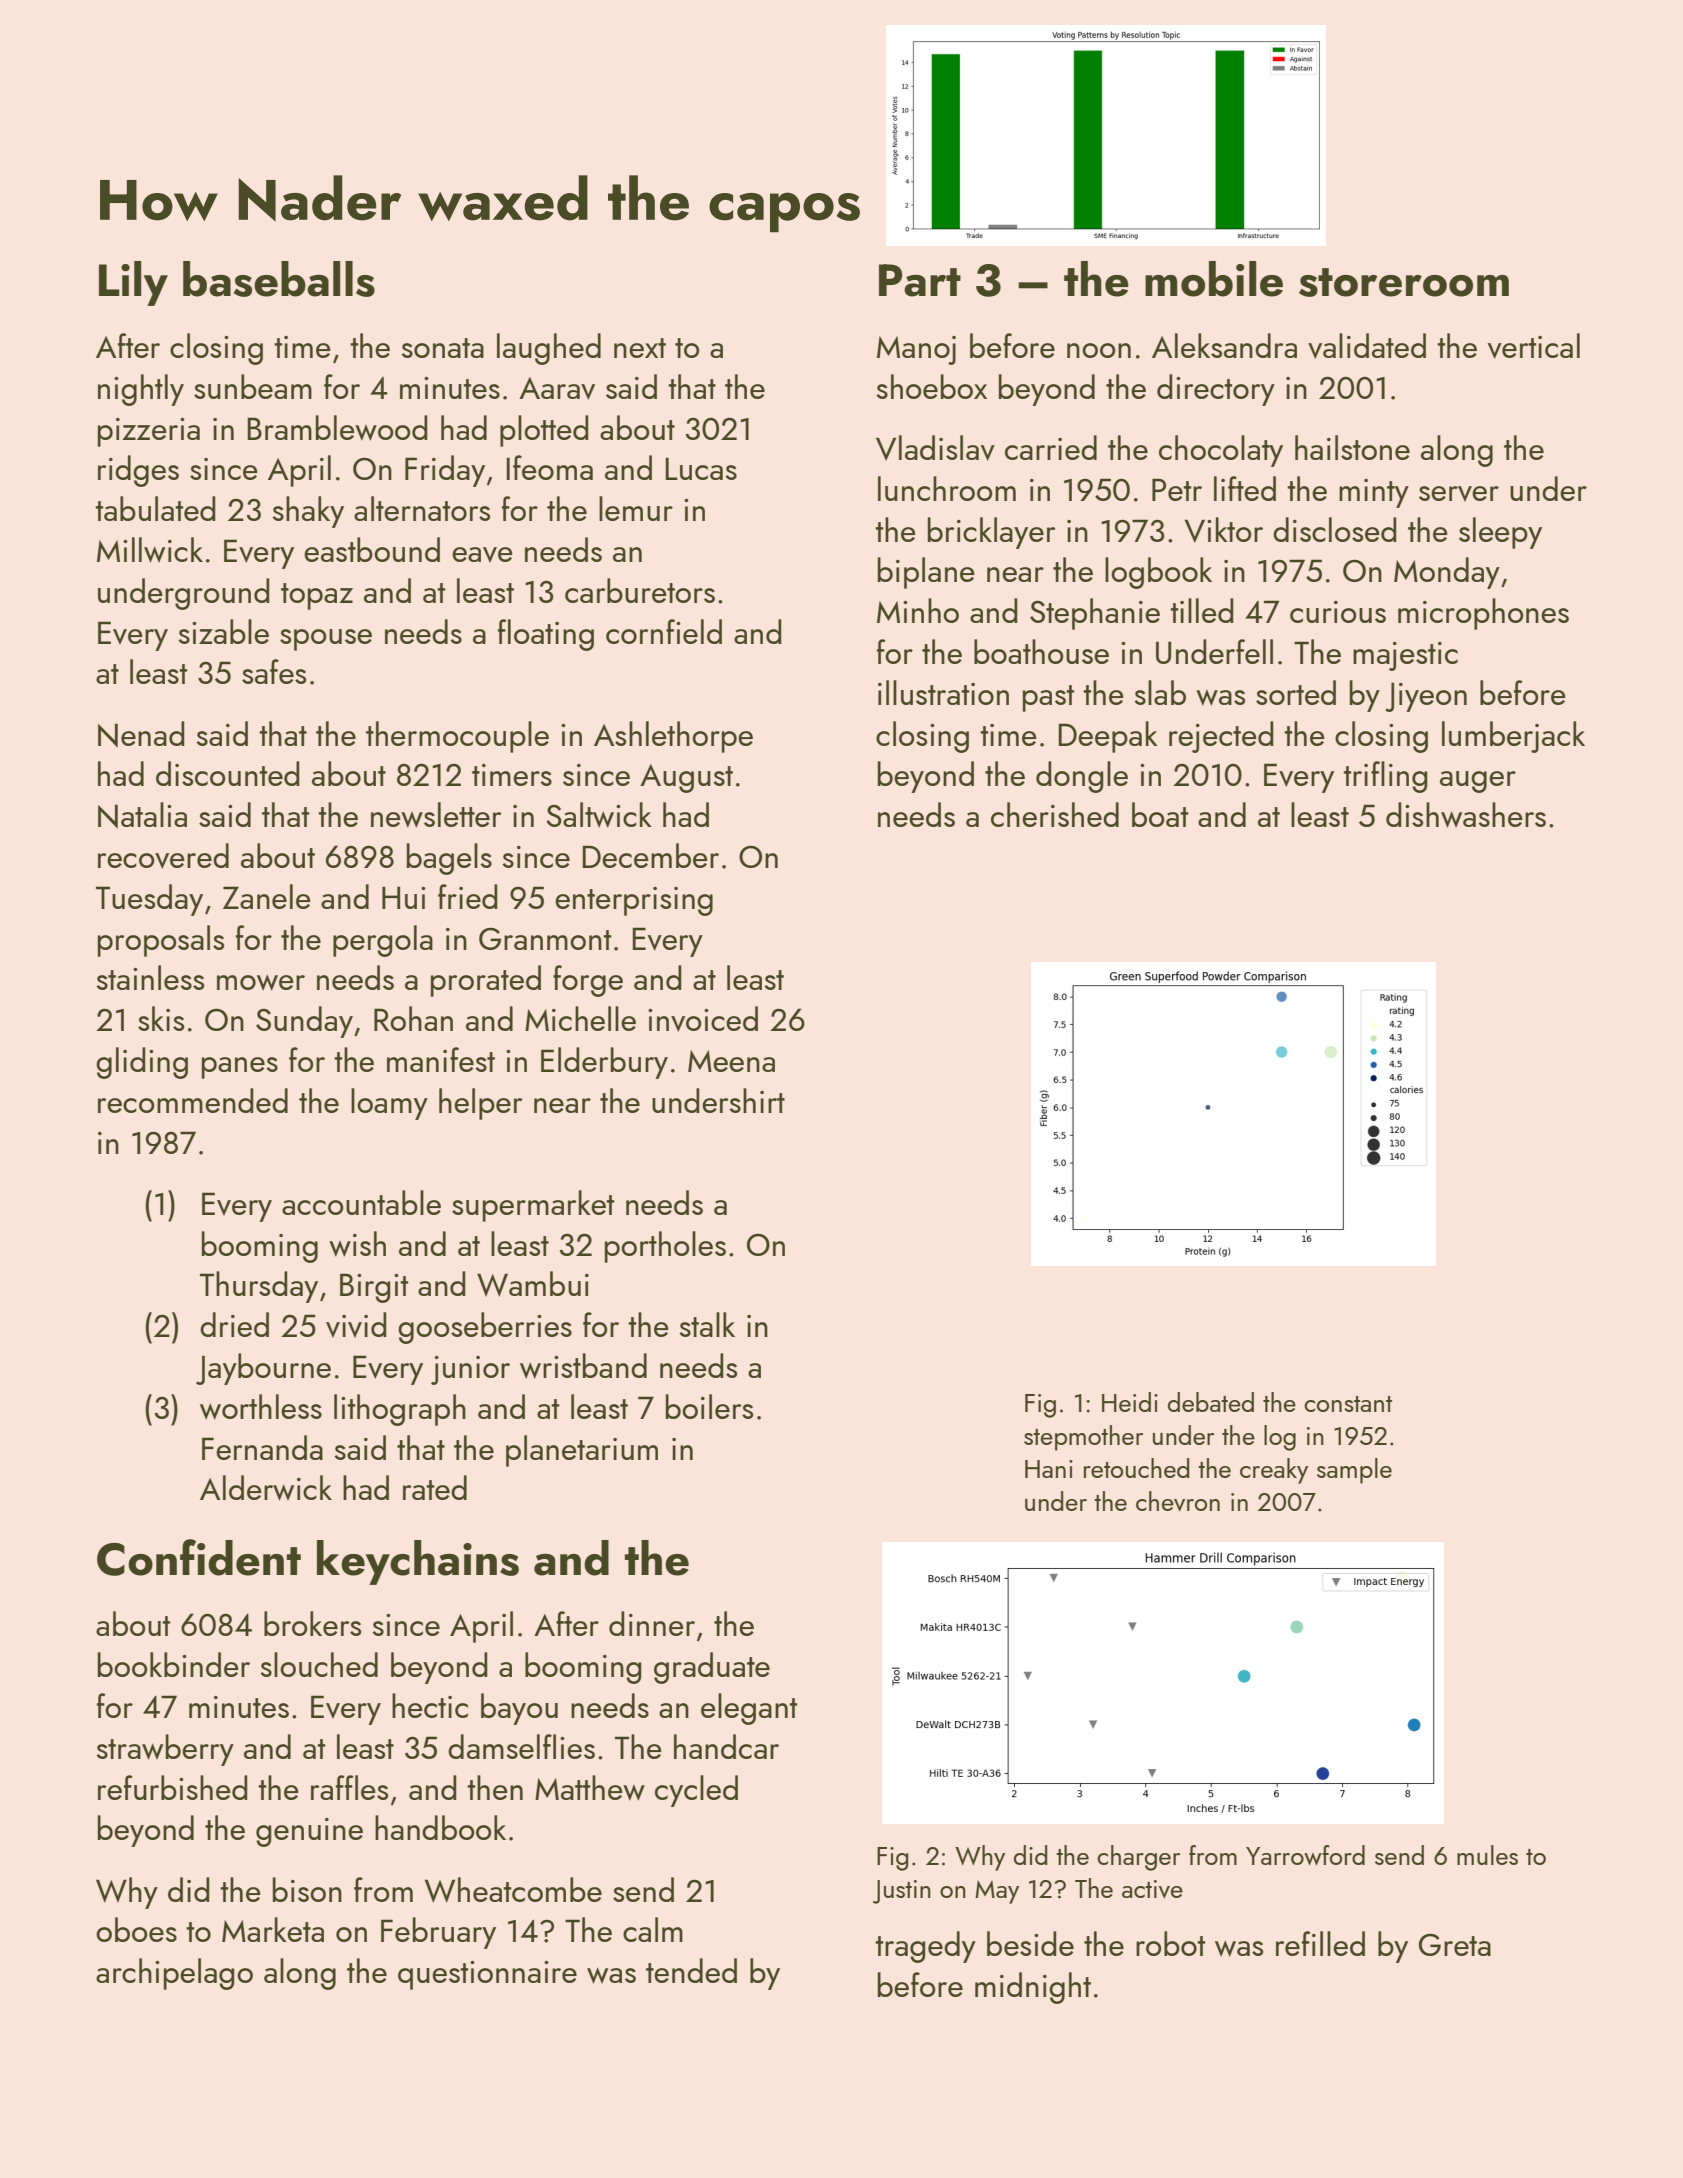 This screenshot has height=2178, width=1683. I want to click on pizzeria, so click(149, 432).
